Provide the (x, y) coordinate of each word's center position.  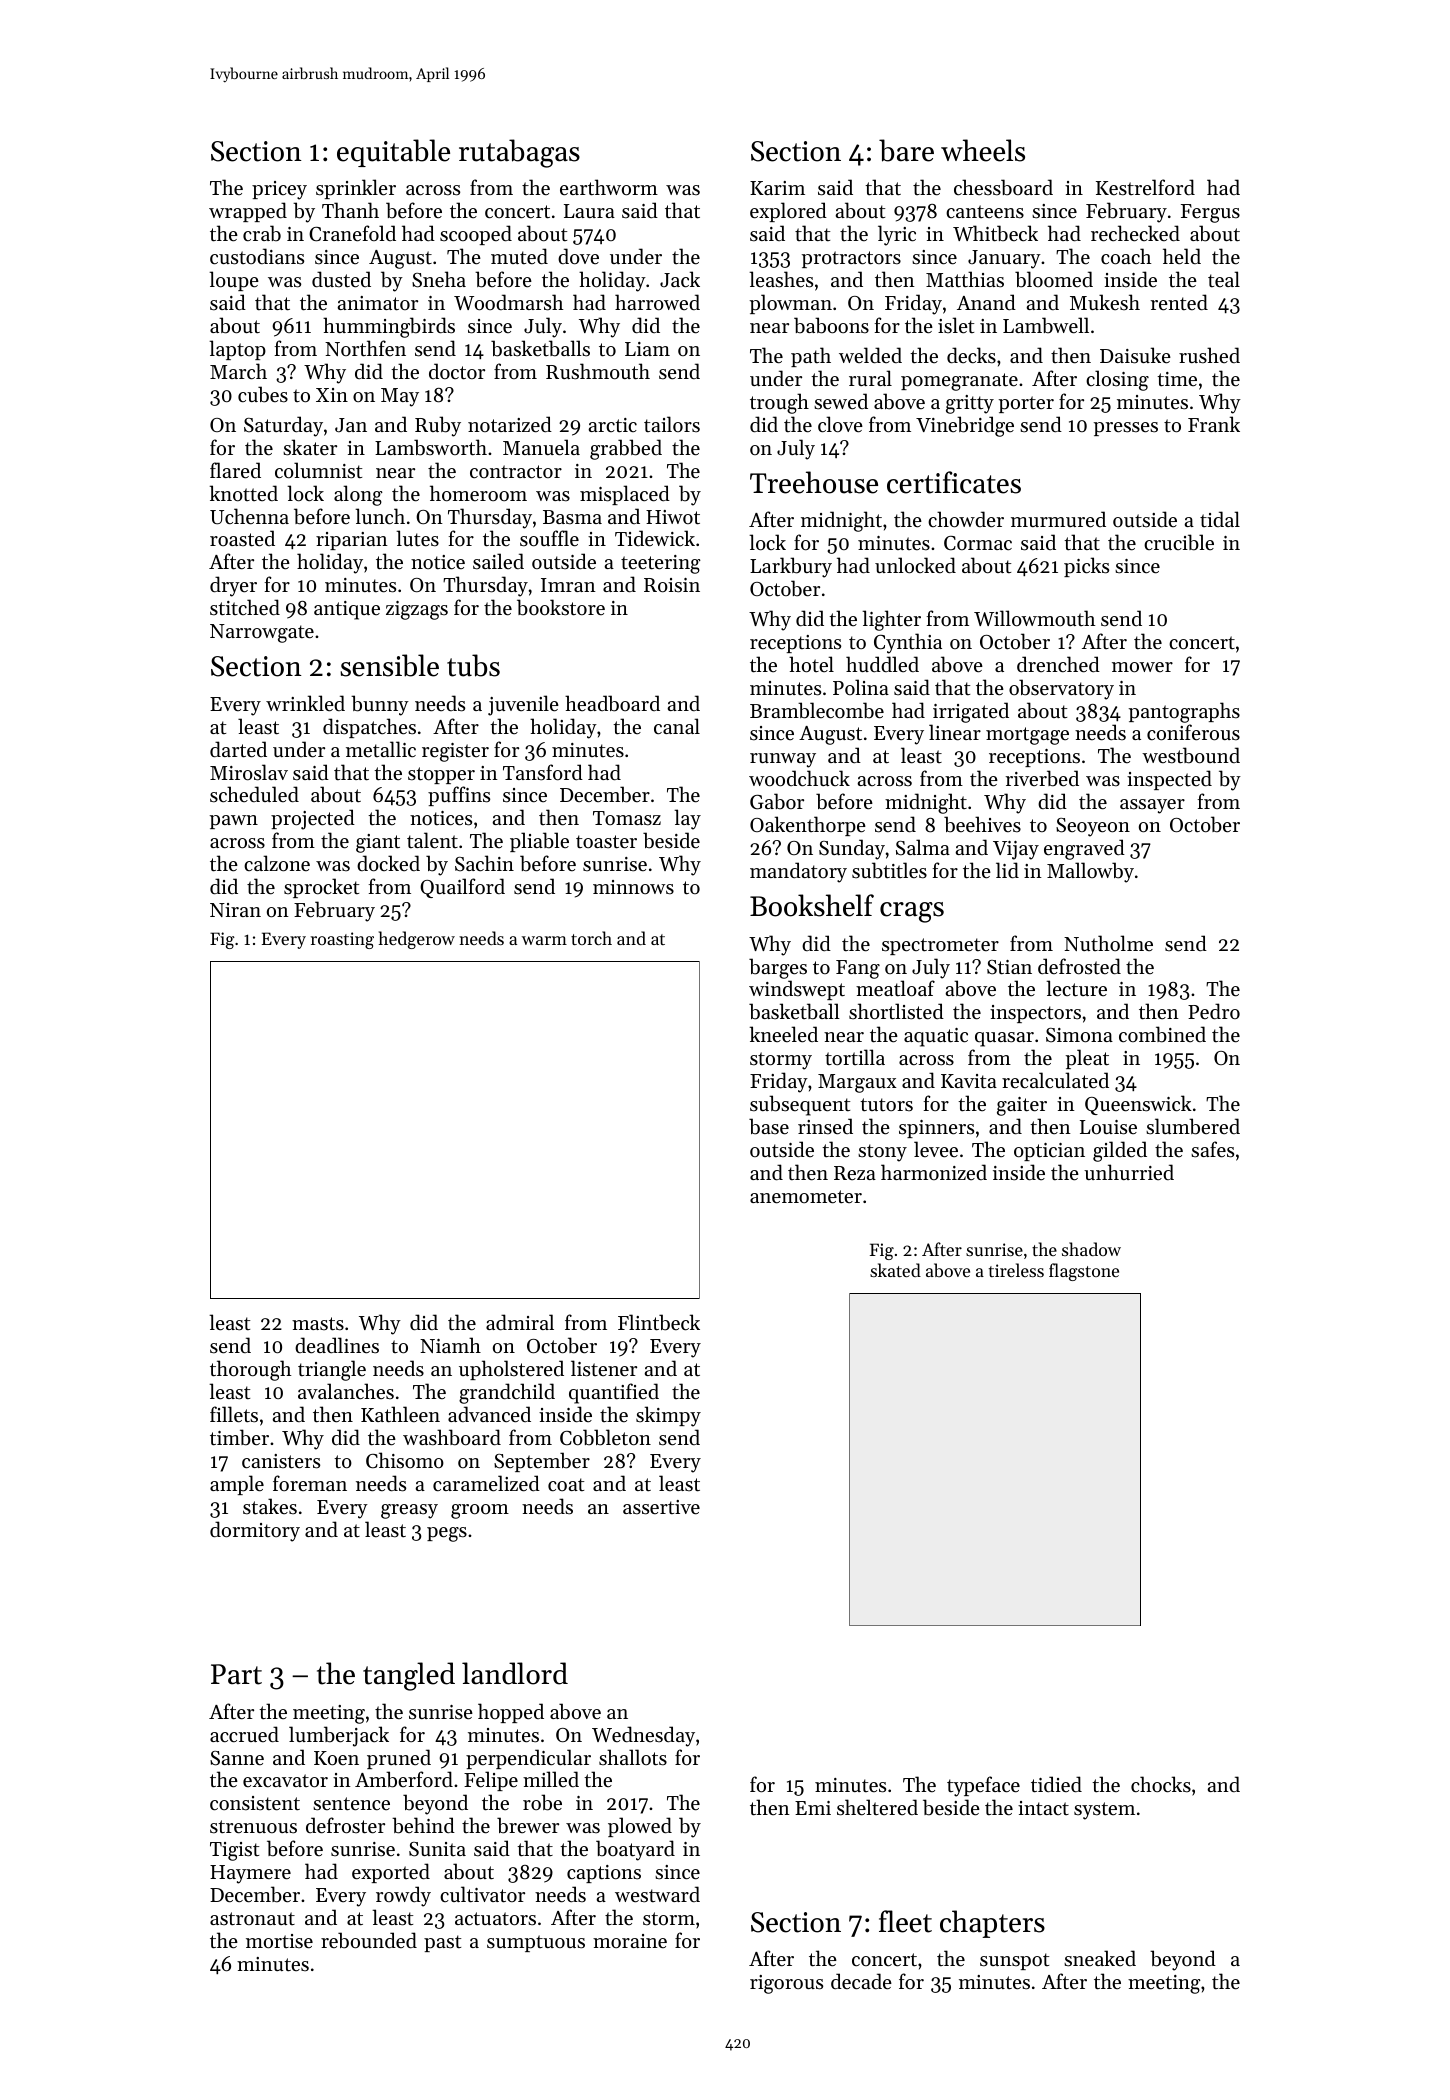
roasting (342, 940)
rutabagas (519, 153)
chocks (1161, 1784)
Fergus (1210, 213)
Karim (777, 188)
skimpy (668, 1416)
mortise (279, 1941)
